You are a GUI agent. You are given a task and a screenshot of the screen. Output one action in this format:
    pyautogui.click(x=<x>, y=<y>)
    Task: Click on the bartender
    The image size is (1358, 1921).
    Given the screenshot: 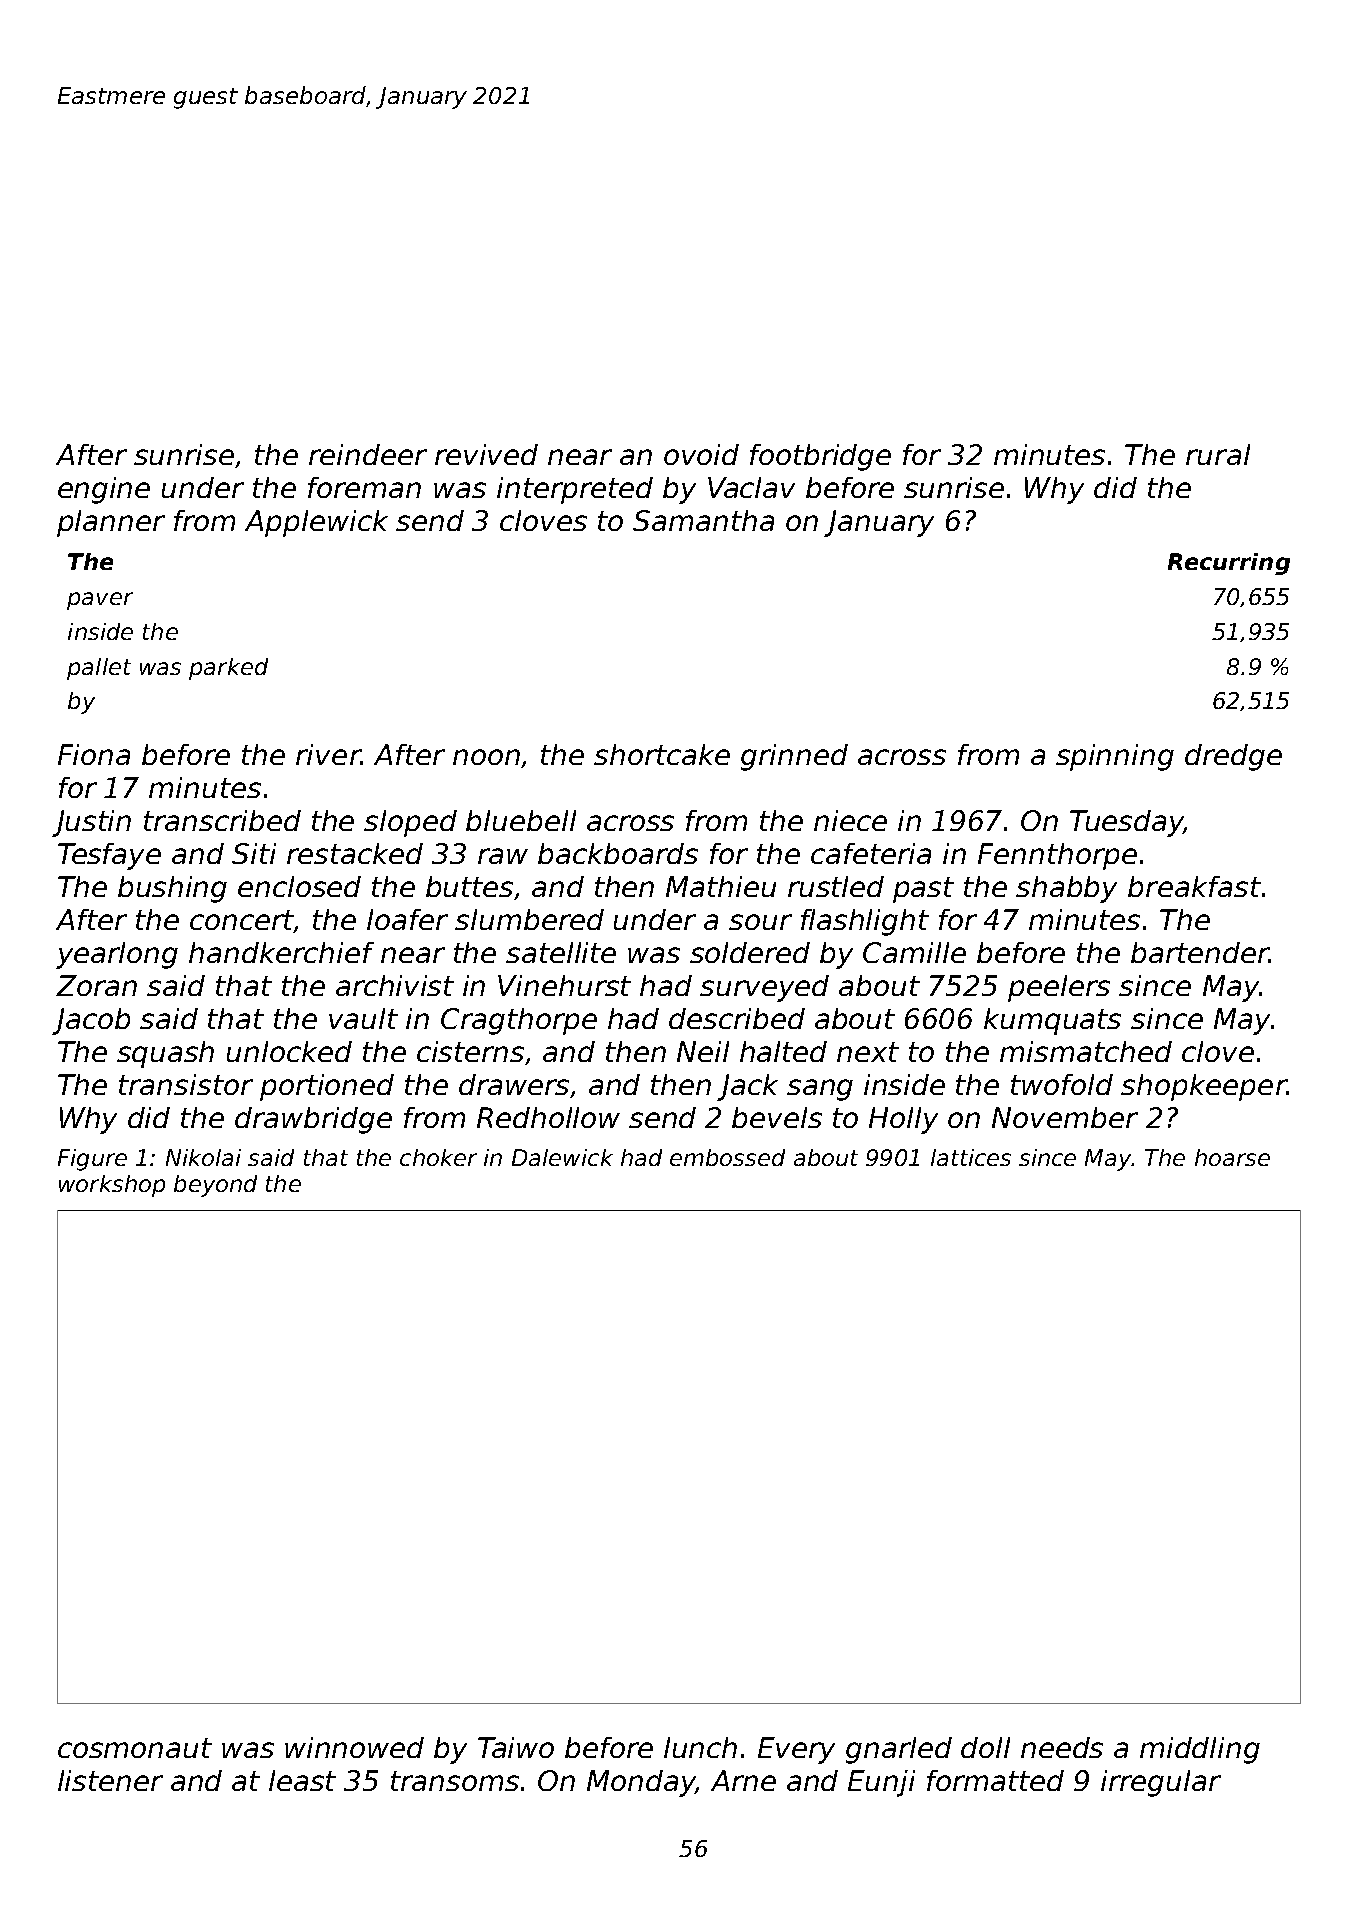 What is the action you would take?
    pyautogui.click(x=1200, y=952)
